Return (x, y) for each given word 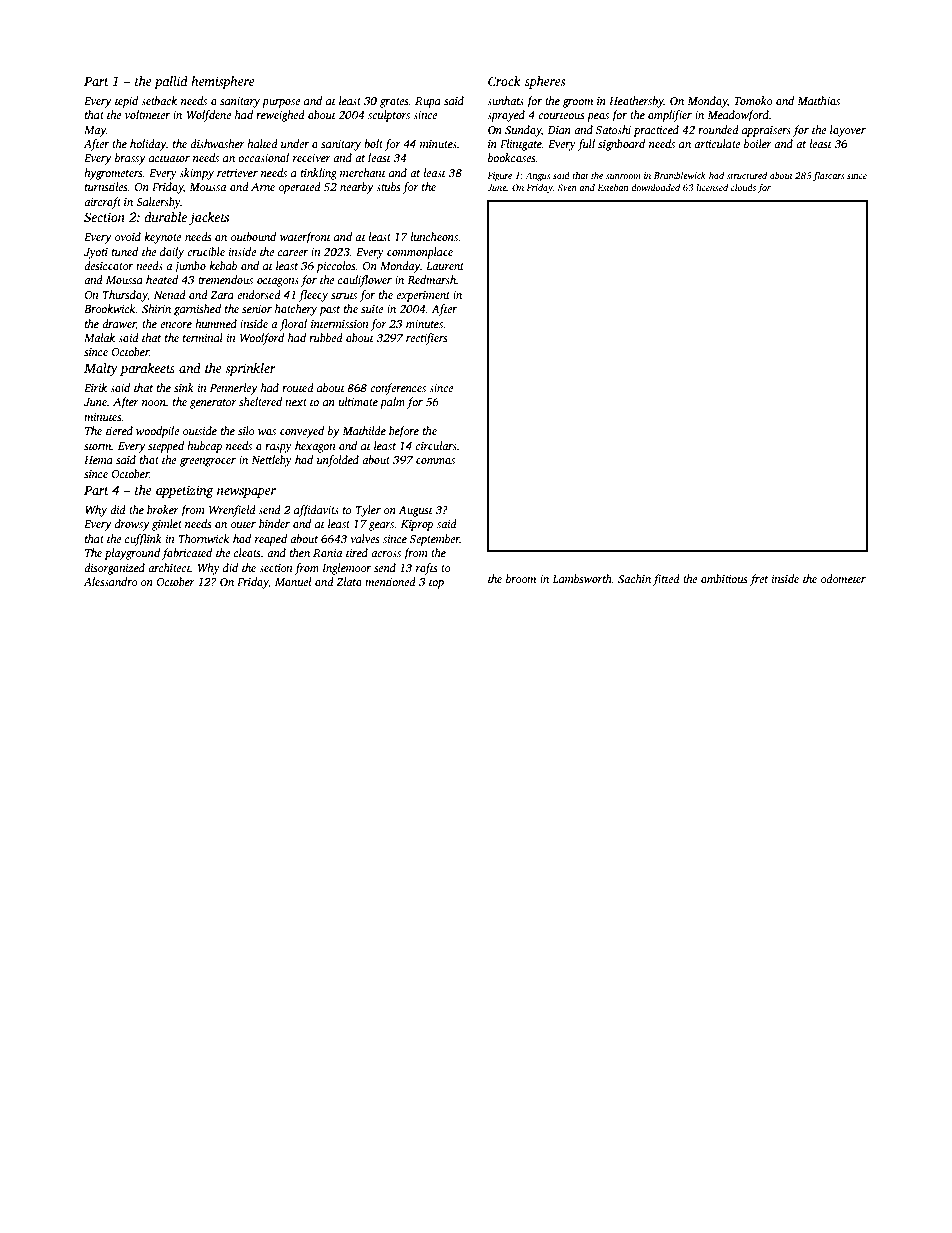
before (404, 432)
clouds (743, 187)
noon (154, 404)
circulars (436, 445)
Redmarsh (431, 279)
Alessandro (111, 581)
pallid (171, 82)
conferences (398, 389)
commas (435, 461)
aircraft (102, 203)
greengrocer (207, 462)
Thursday (125, 296)
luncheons (434, 236)
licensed (712, 187)
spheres (545, 82)
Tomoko (753, 100)
